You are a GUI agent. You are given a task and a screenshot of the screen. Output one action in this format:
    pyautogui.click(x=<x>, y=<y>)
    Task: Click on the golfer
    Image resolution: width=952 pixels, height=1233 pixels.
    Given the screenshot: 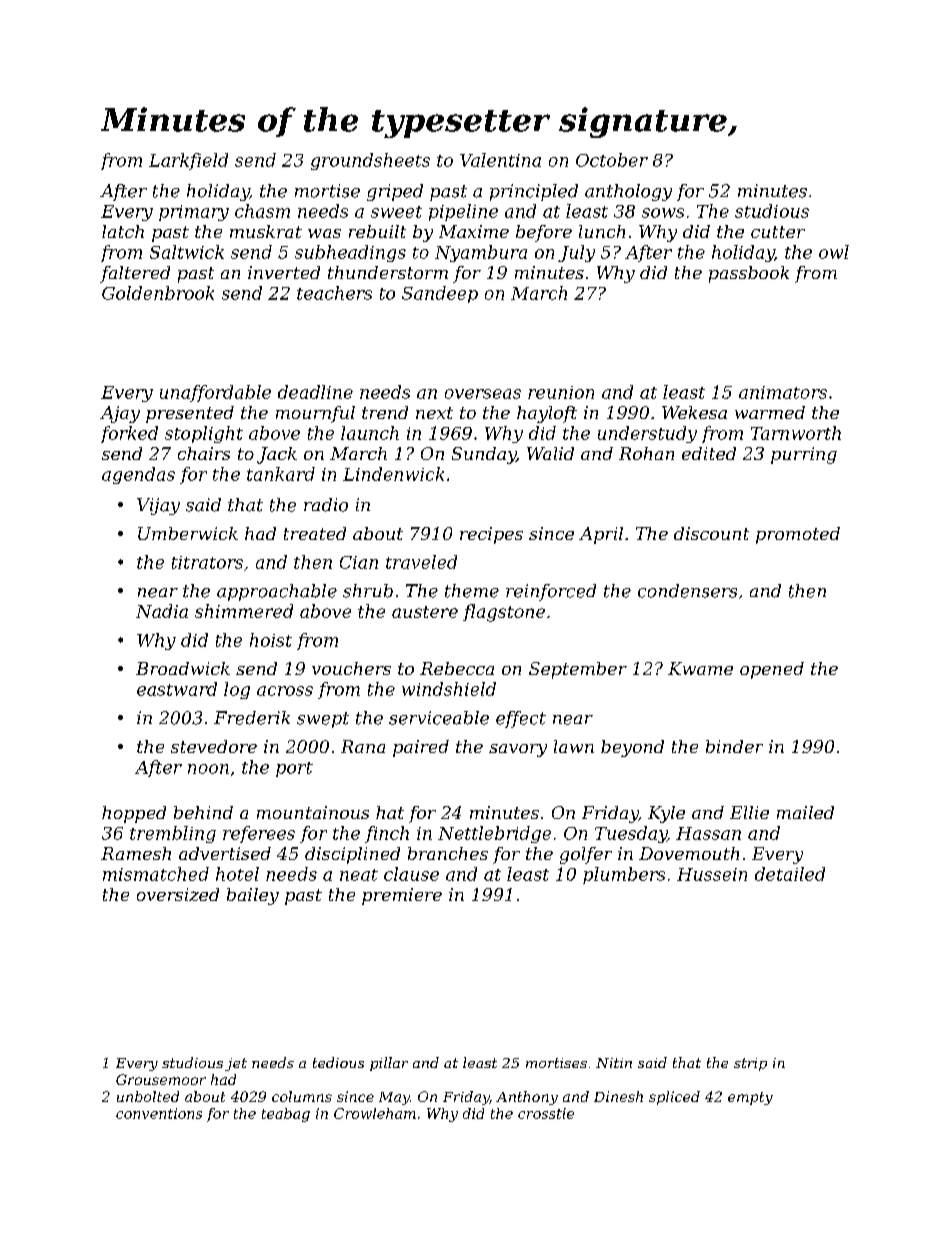 What is the action you would take?
    pyautogui.click(x=586, y=855)
